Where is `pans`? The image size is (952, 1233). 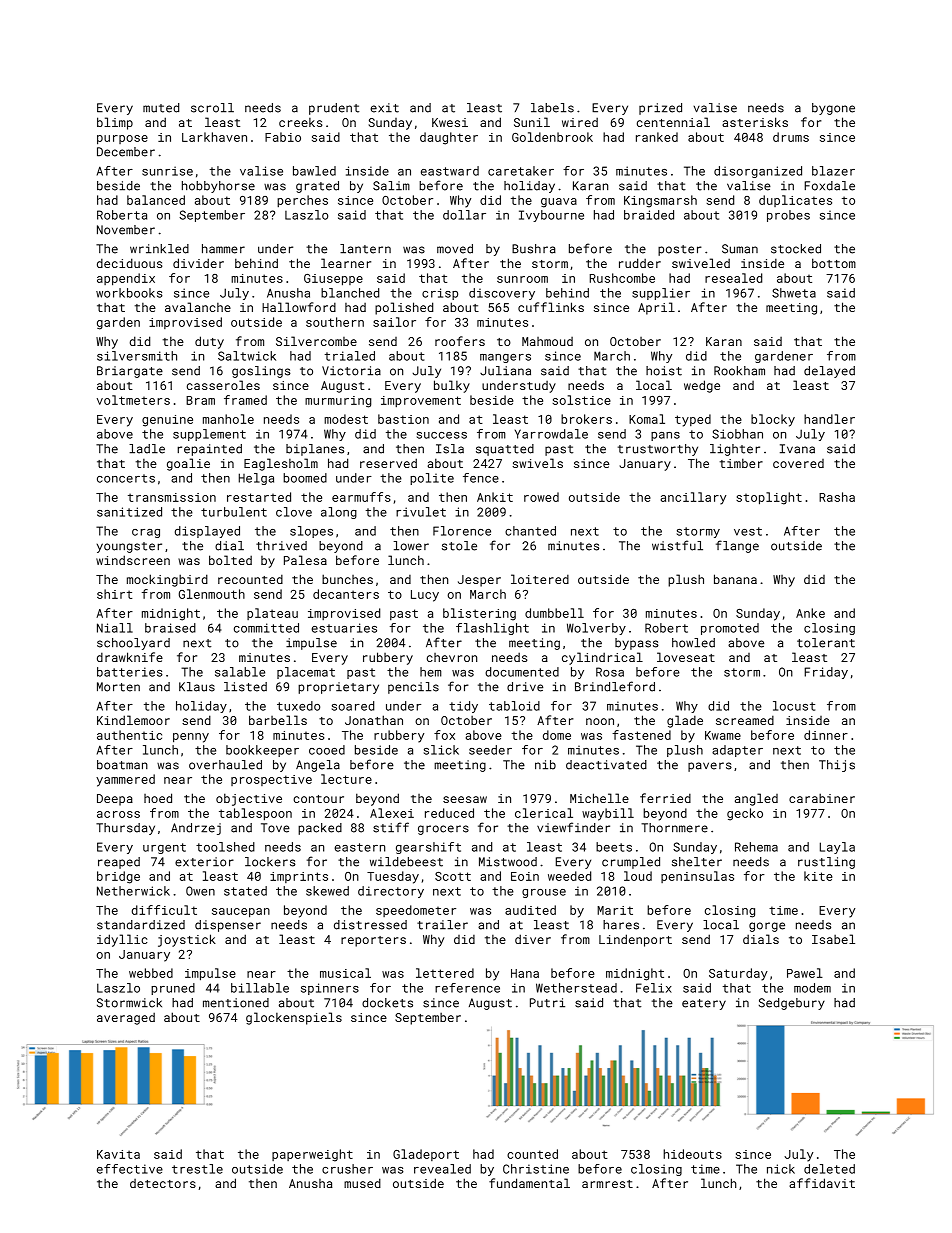 pans is located at coordinates (665, 436).
